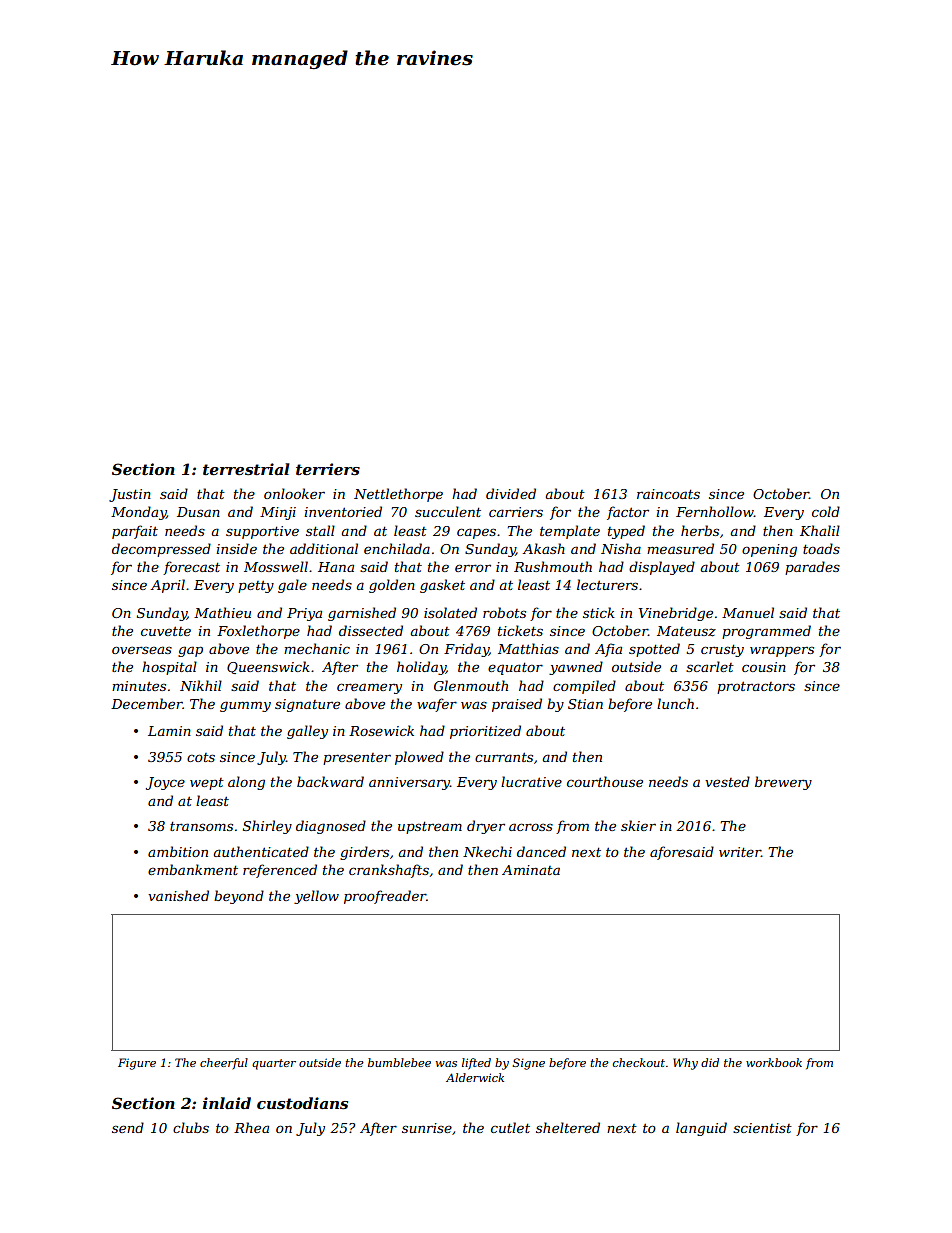 The width and height of the page is (952, 1233). What do you see at coordinates (128, 1127) in the page?
I see `send` at bounding box center [128, 1127].
